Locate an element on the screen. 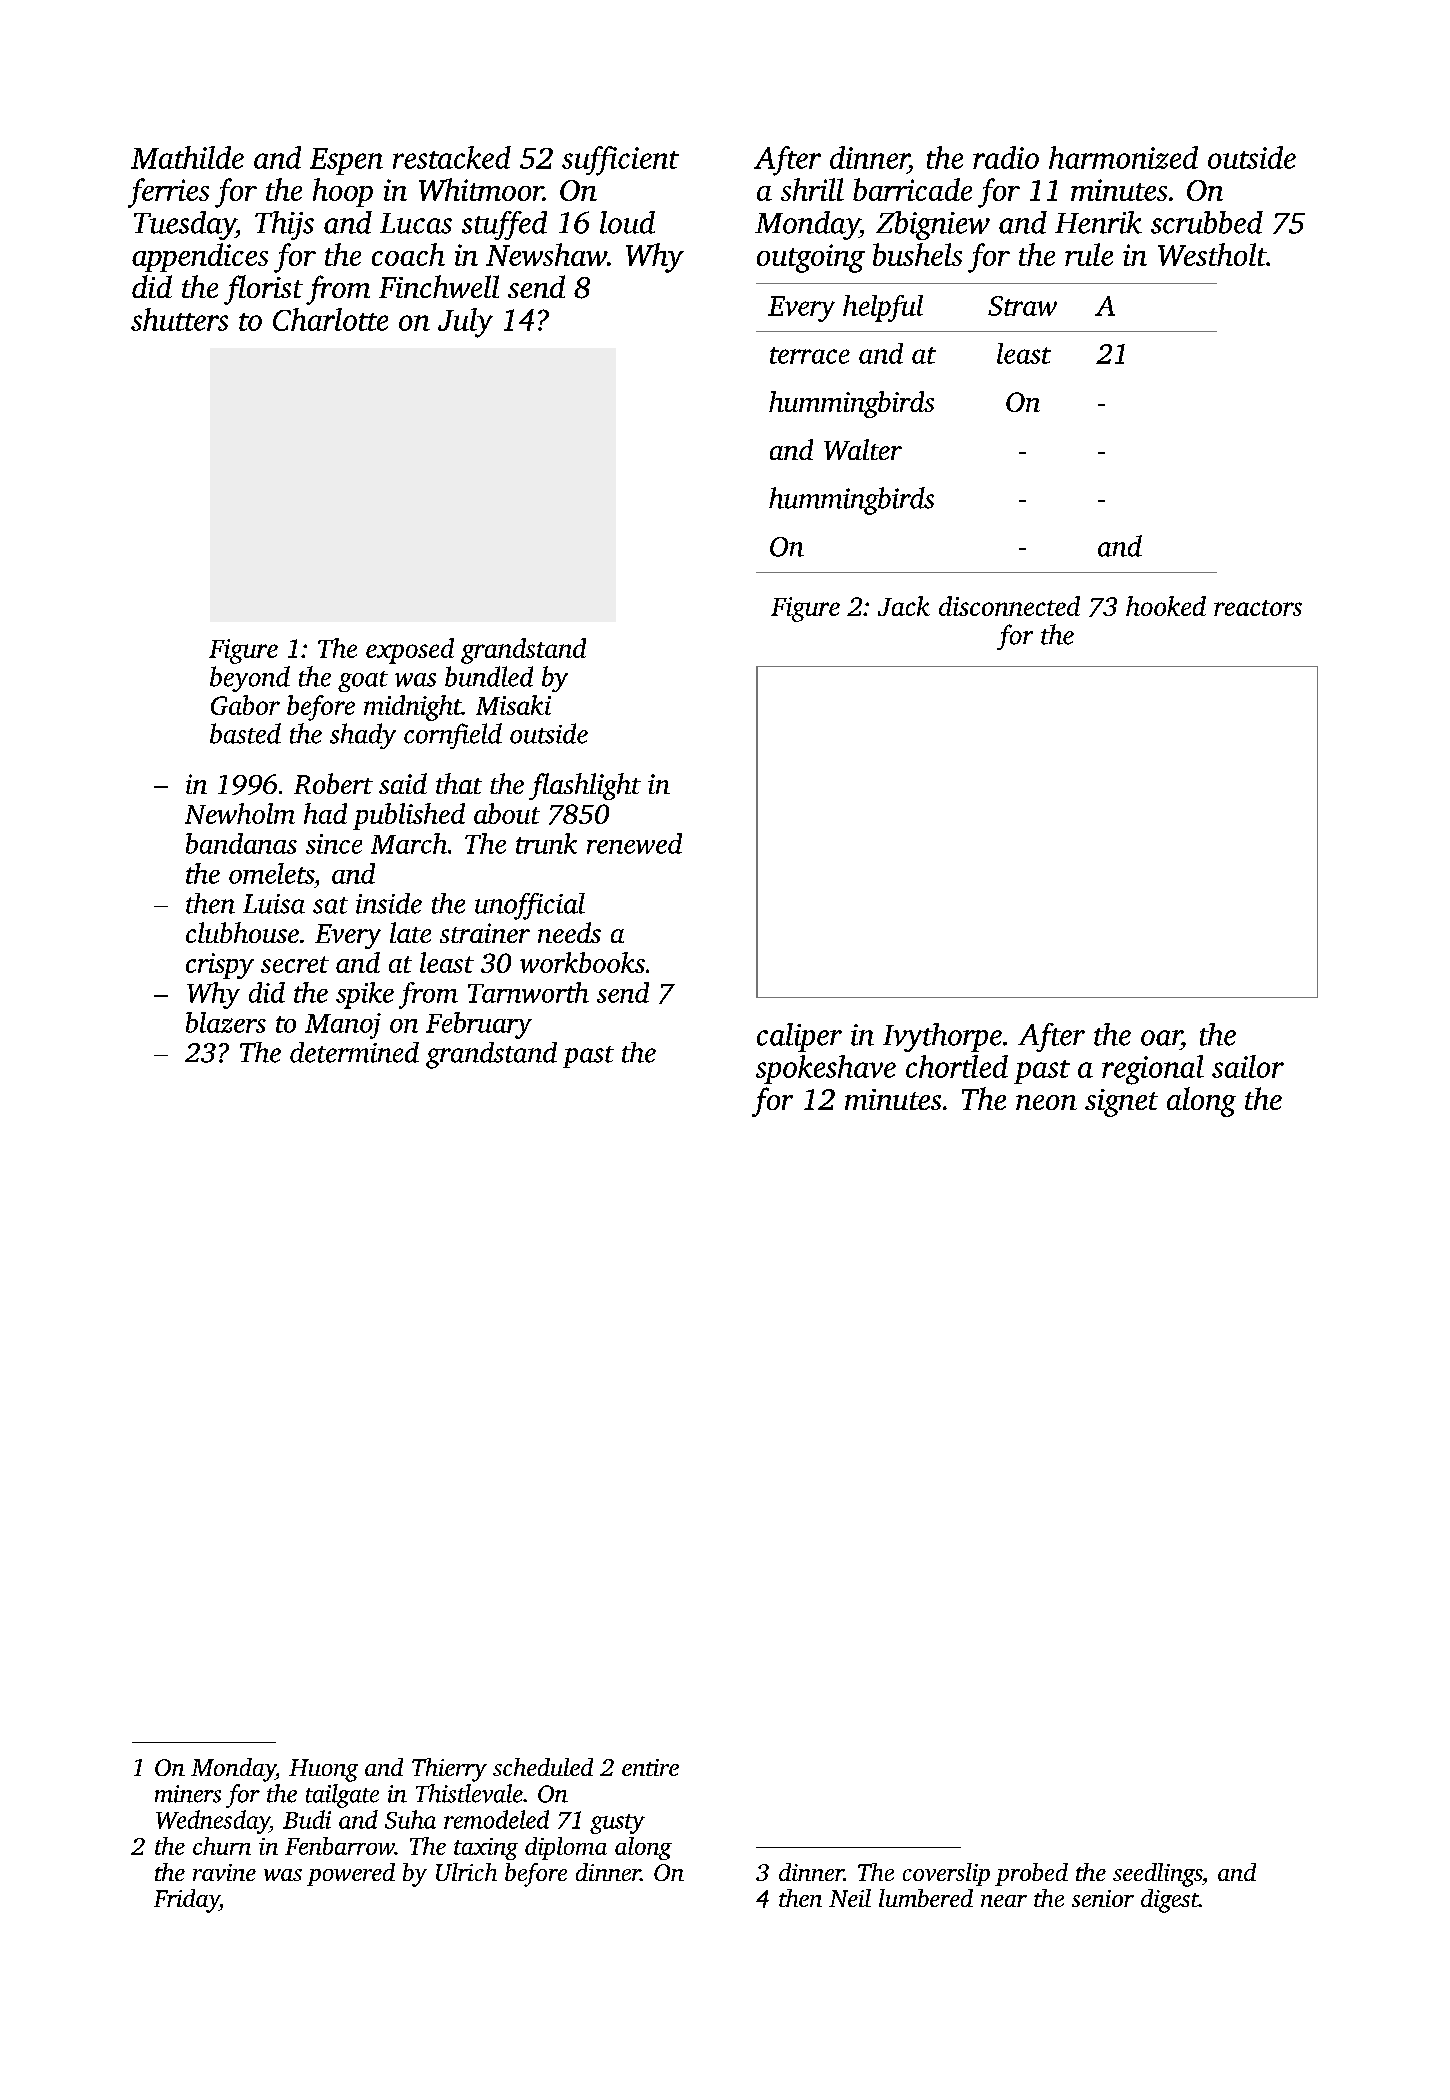  flashlight is located at coordinates (585, 786).
